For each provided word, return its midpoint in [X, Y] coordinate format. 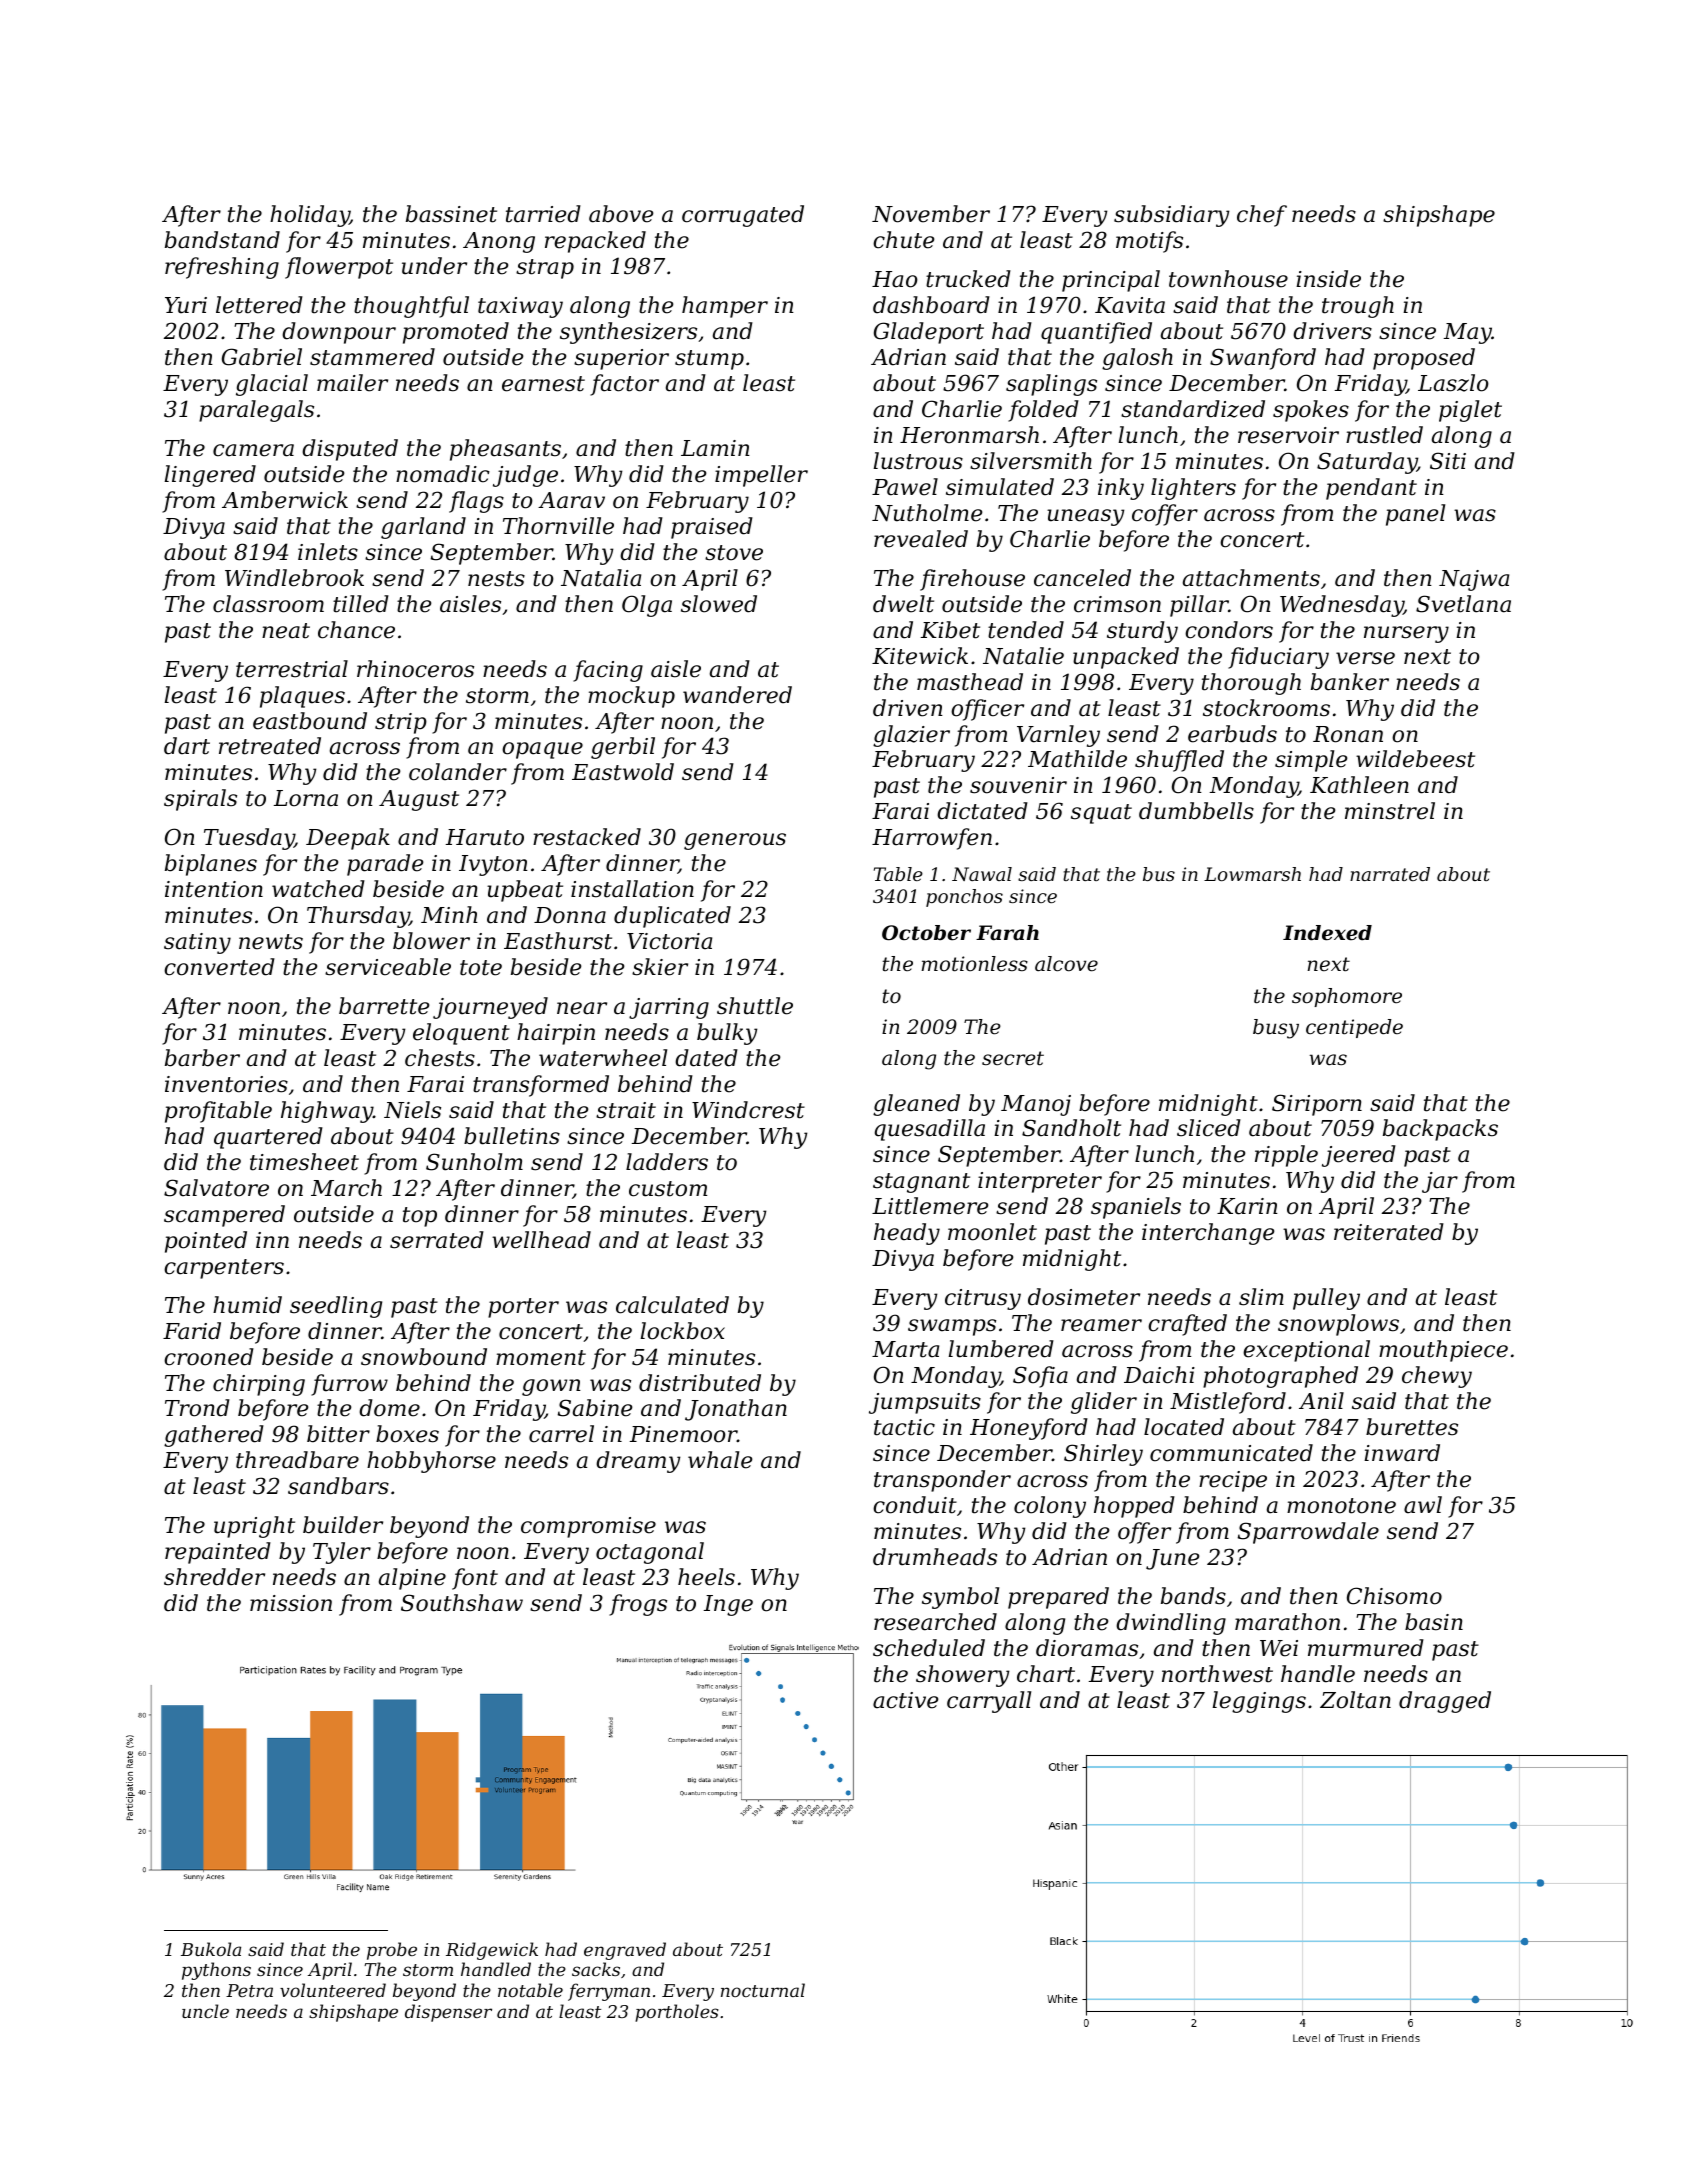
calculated [672, 1305]
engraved [625, 1951]
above [621, 214]
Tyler [342, 1553]
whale [720, 1460]
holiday [310, 216]
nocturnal [763, 1990]
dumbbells [1196, 811]
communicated [1231, 1453]
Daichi [1159, 1375]
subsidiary [1171, 216]
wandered [737, 695]
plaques [302, 697]
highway [327, 1112]
